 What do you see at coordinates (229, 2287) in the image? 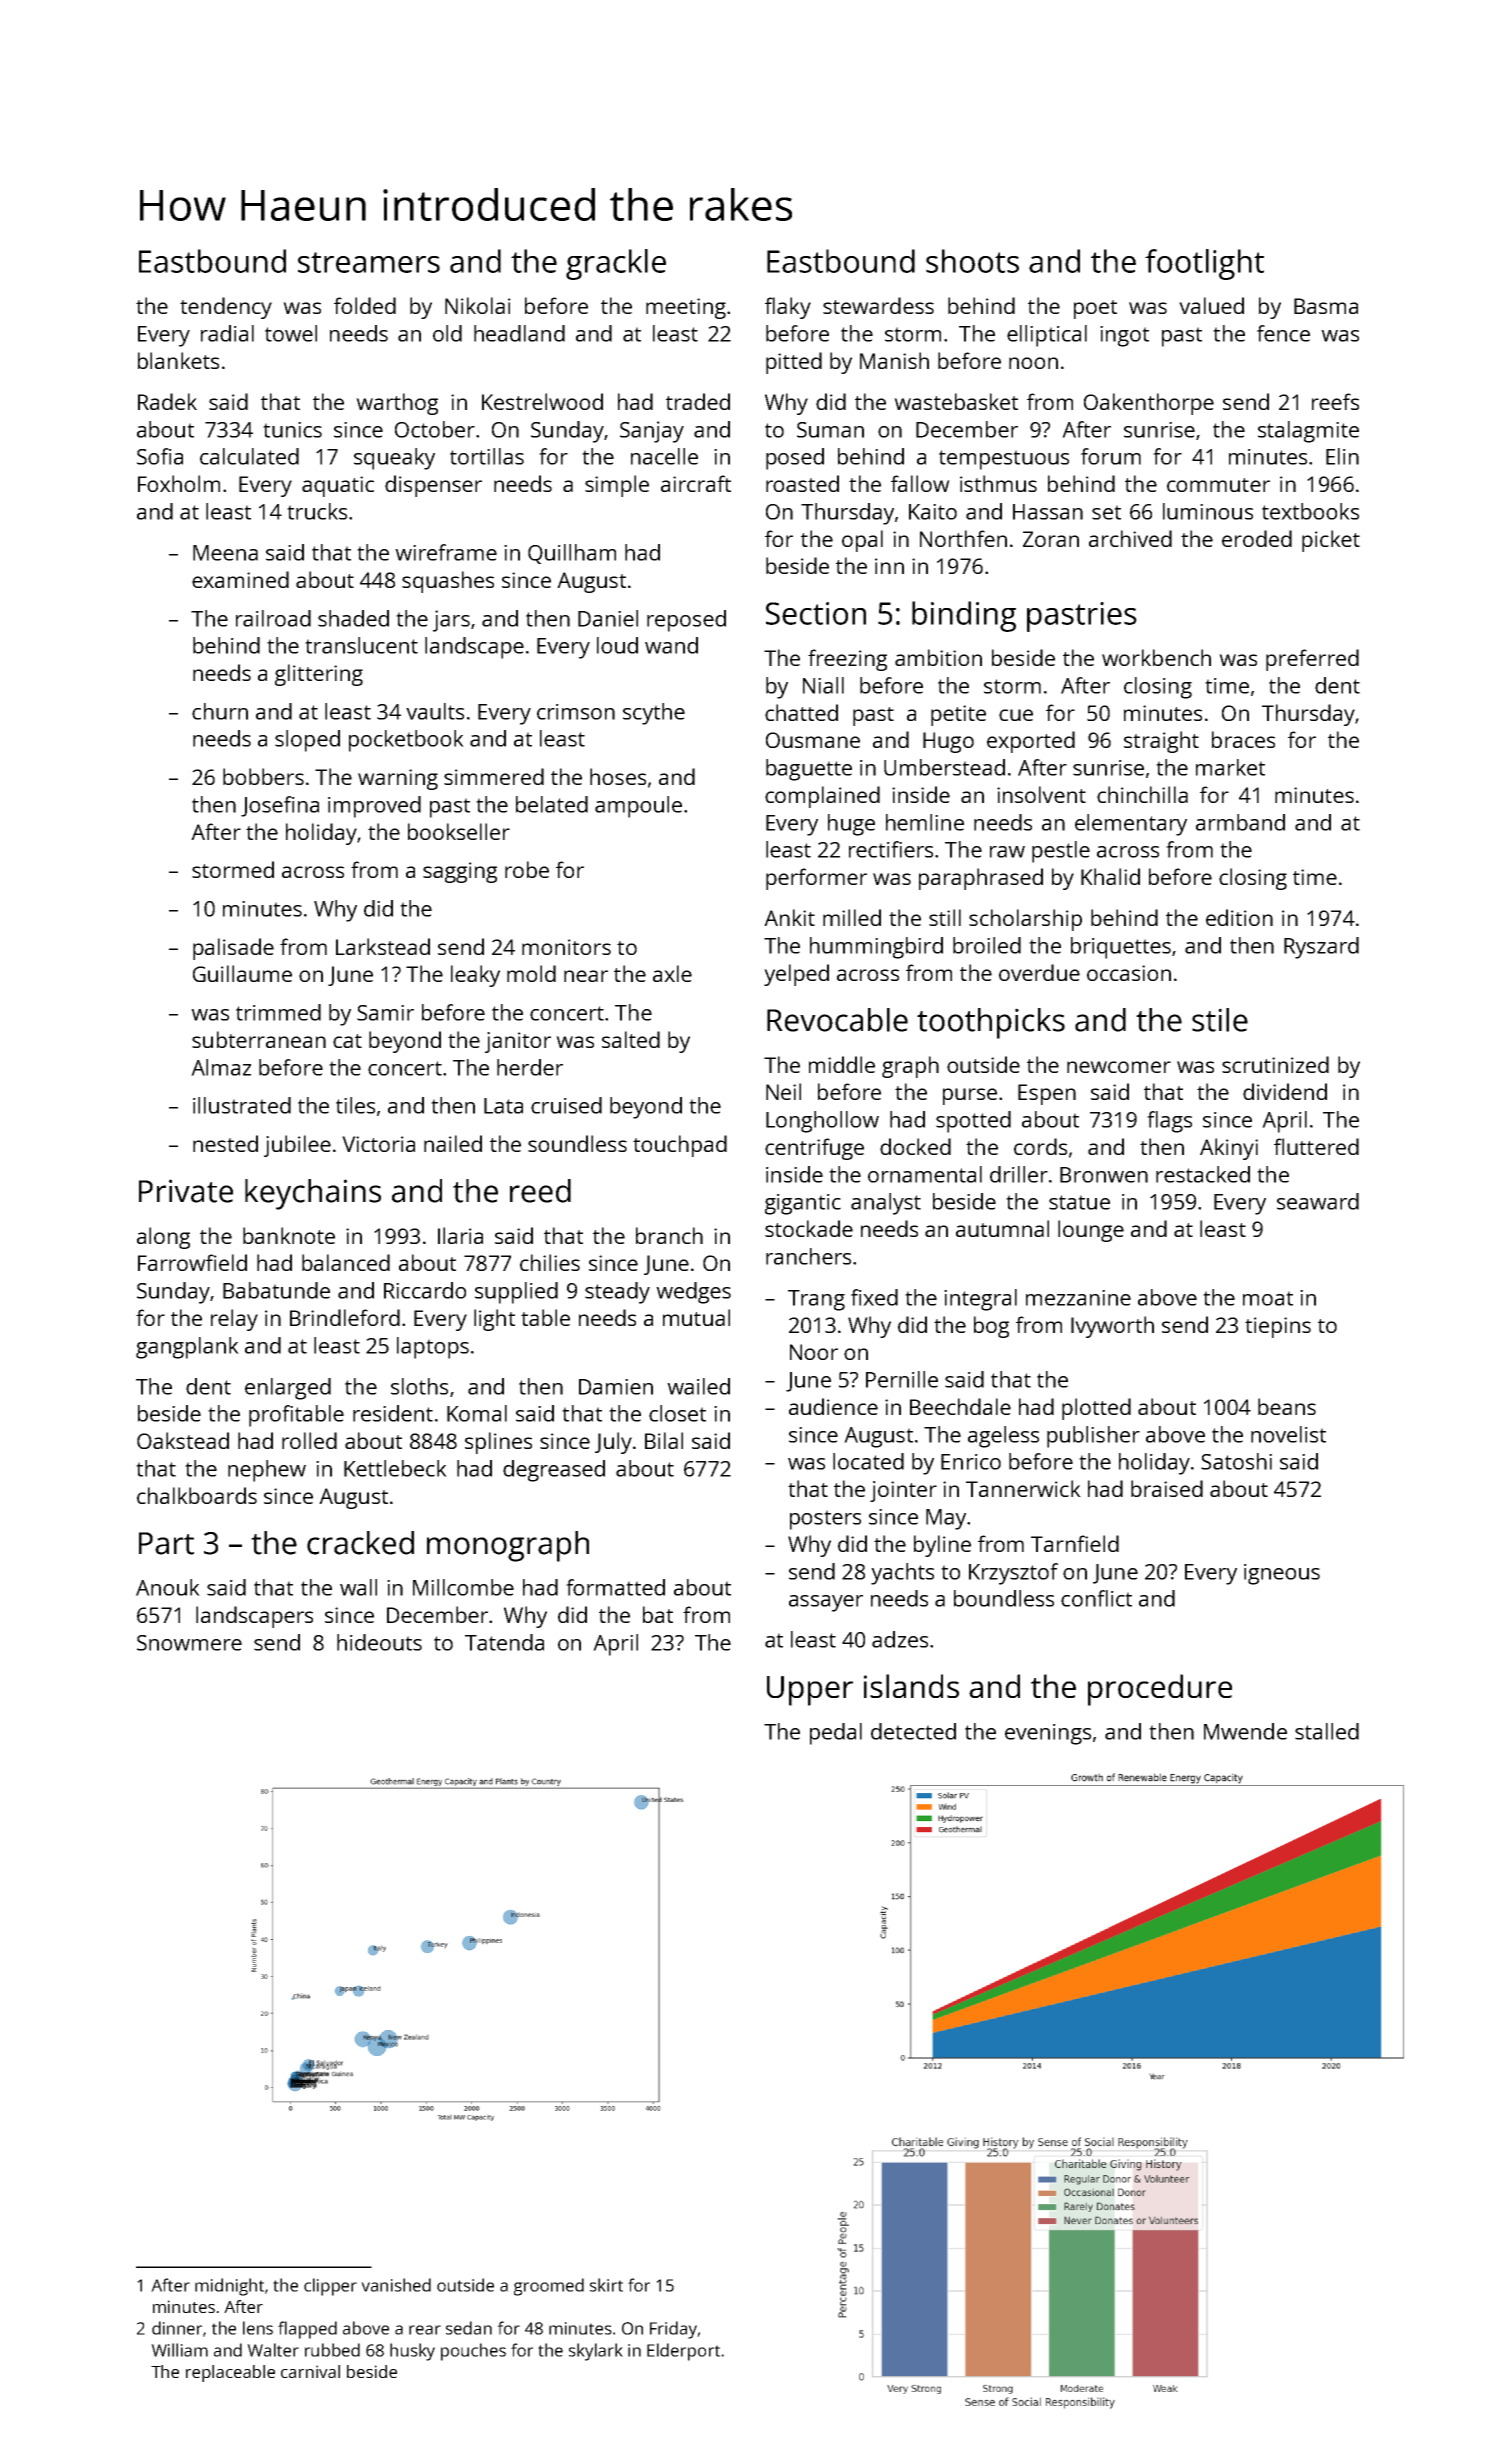
I see `midnight` at bounding box center [229, 2287].
